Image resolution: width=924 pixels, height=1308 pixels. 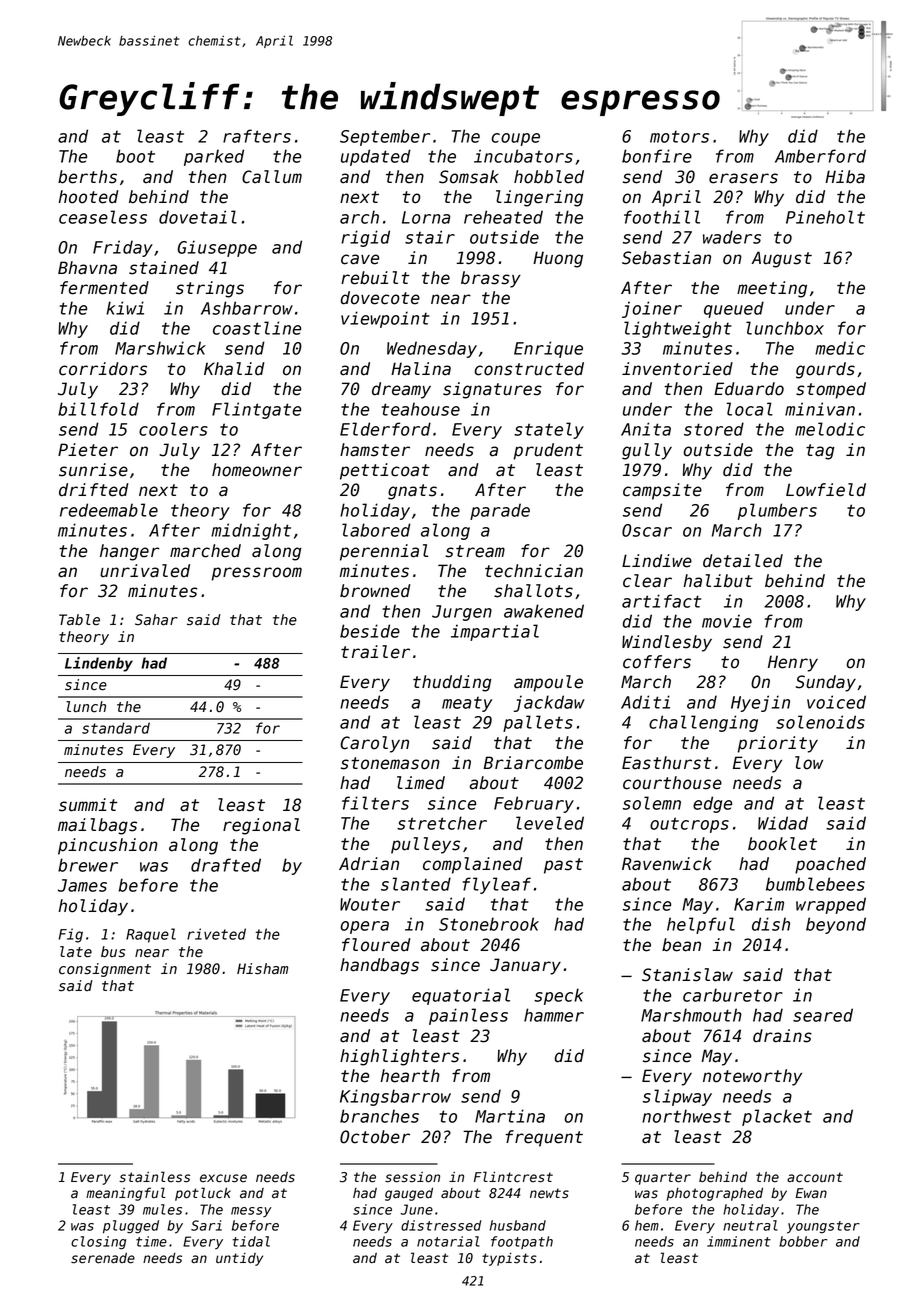 I want to click on seared, so click(x=823, y=1015).
